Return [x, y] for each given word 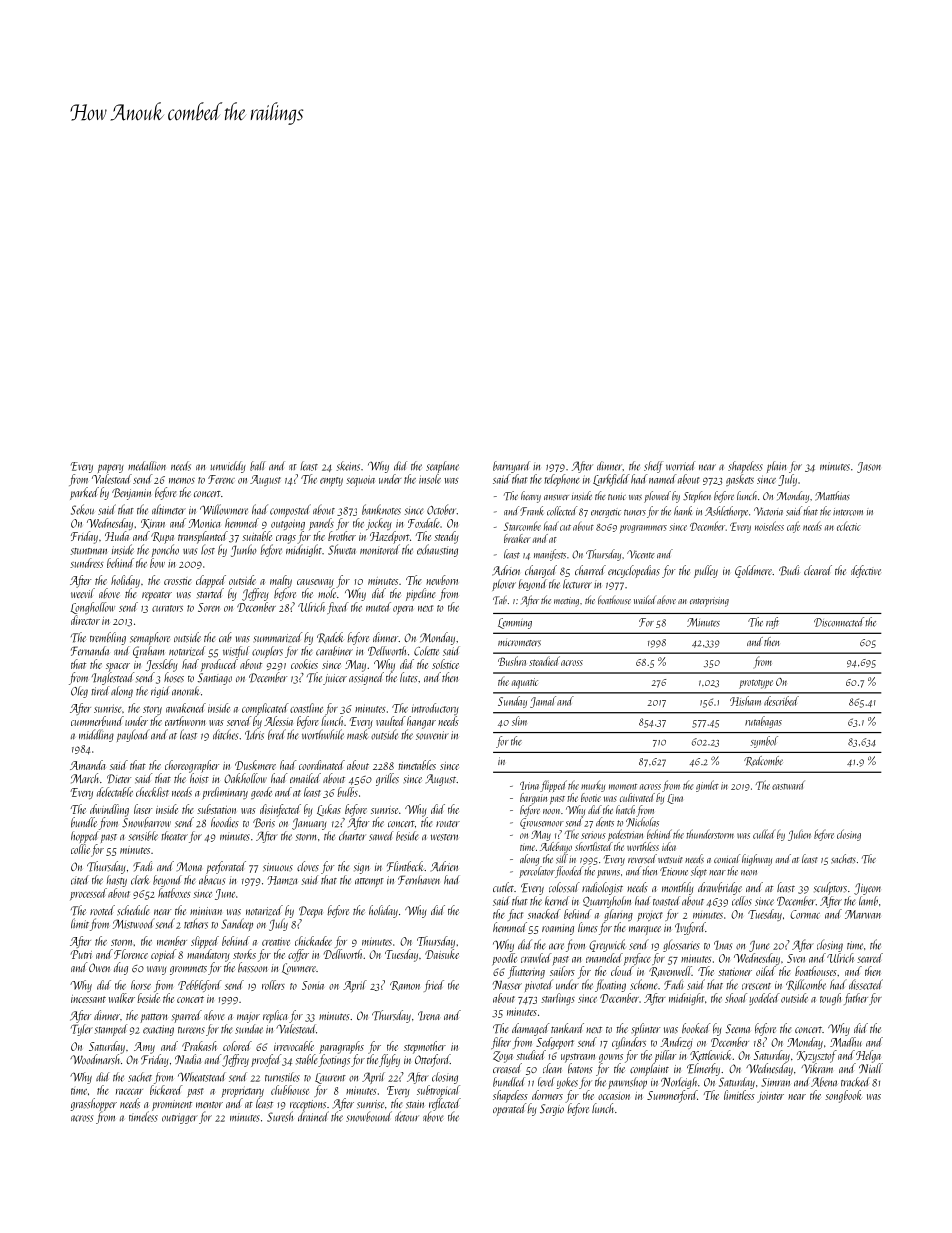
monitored [380, 549]
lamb [868, 901]
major [248, 1018]
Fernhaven [419, 880]
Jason [869, 467]
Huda [117, 536]
